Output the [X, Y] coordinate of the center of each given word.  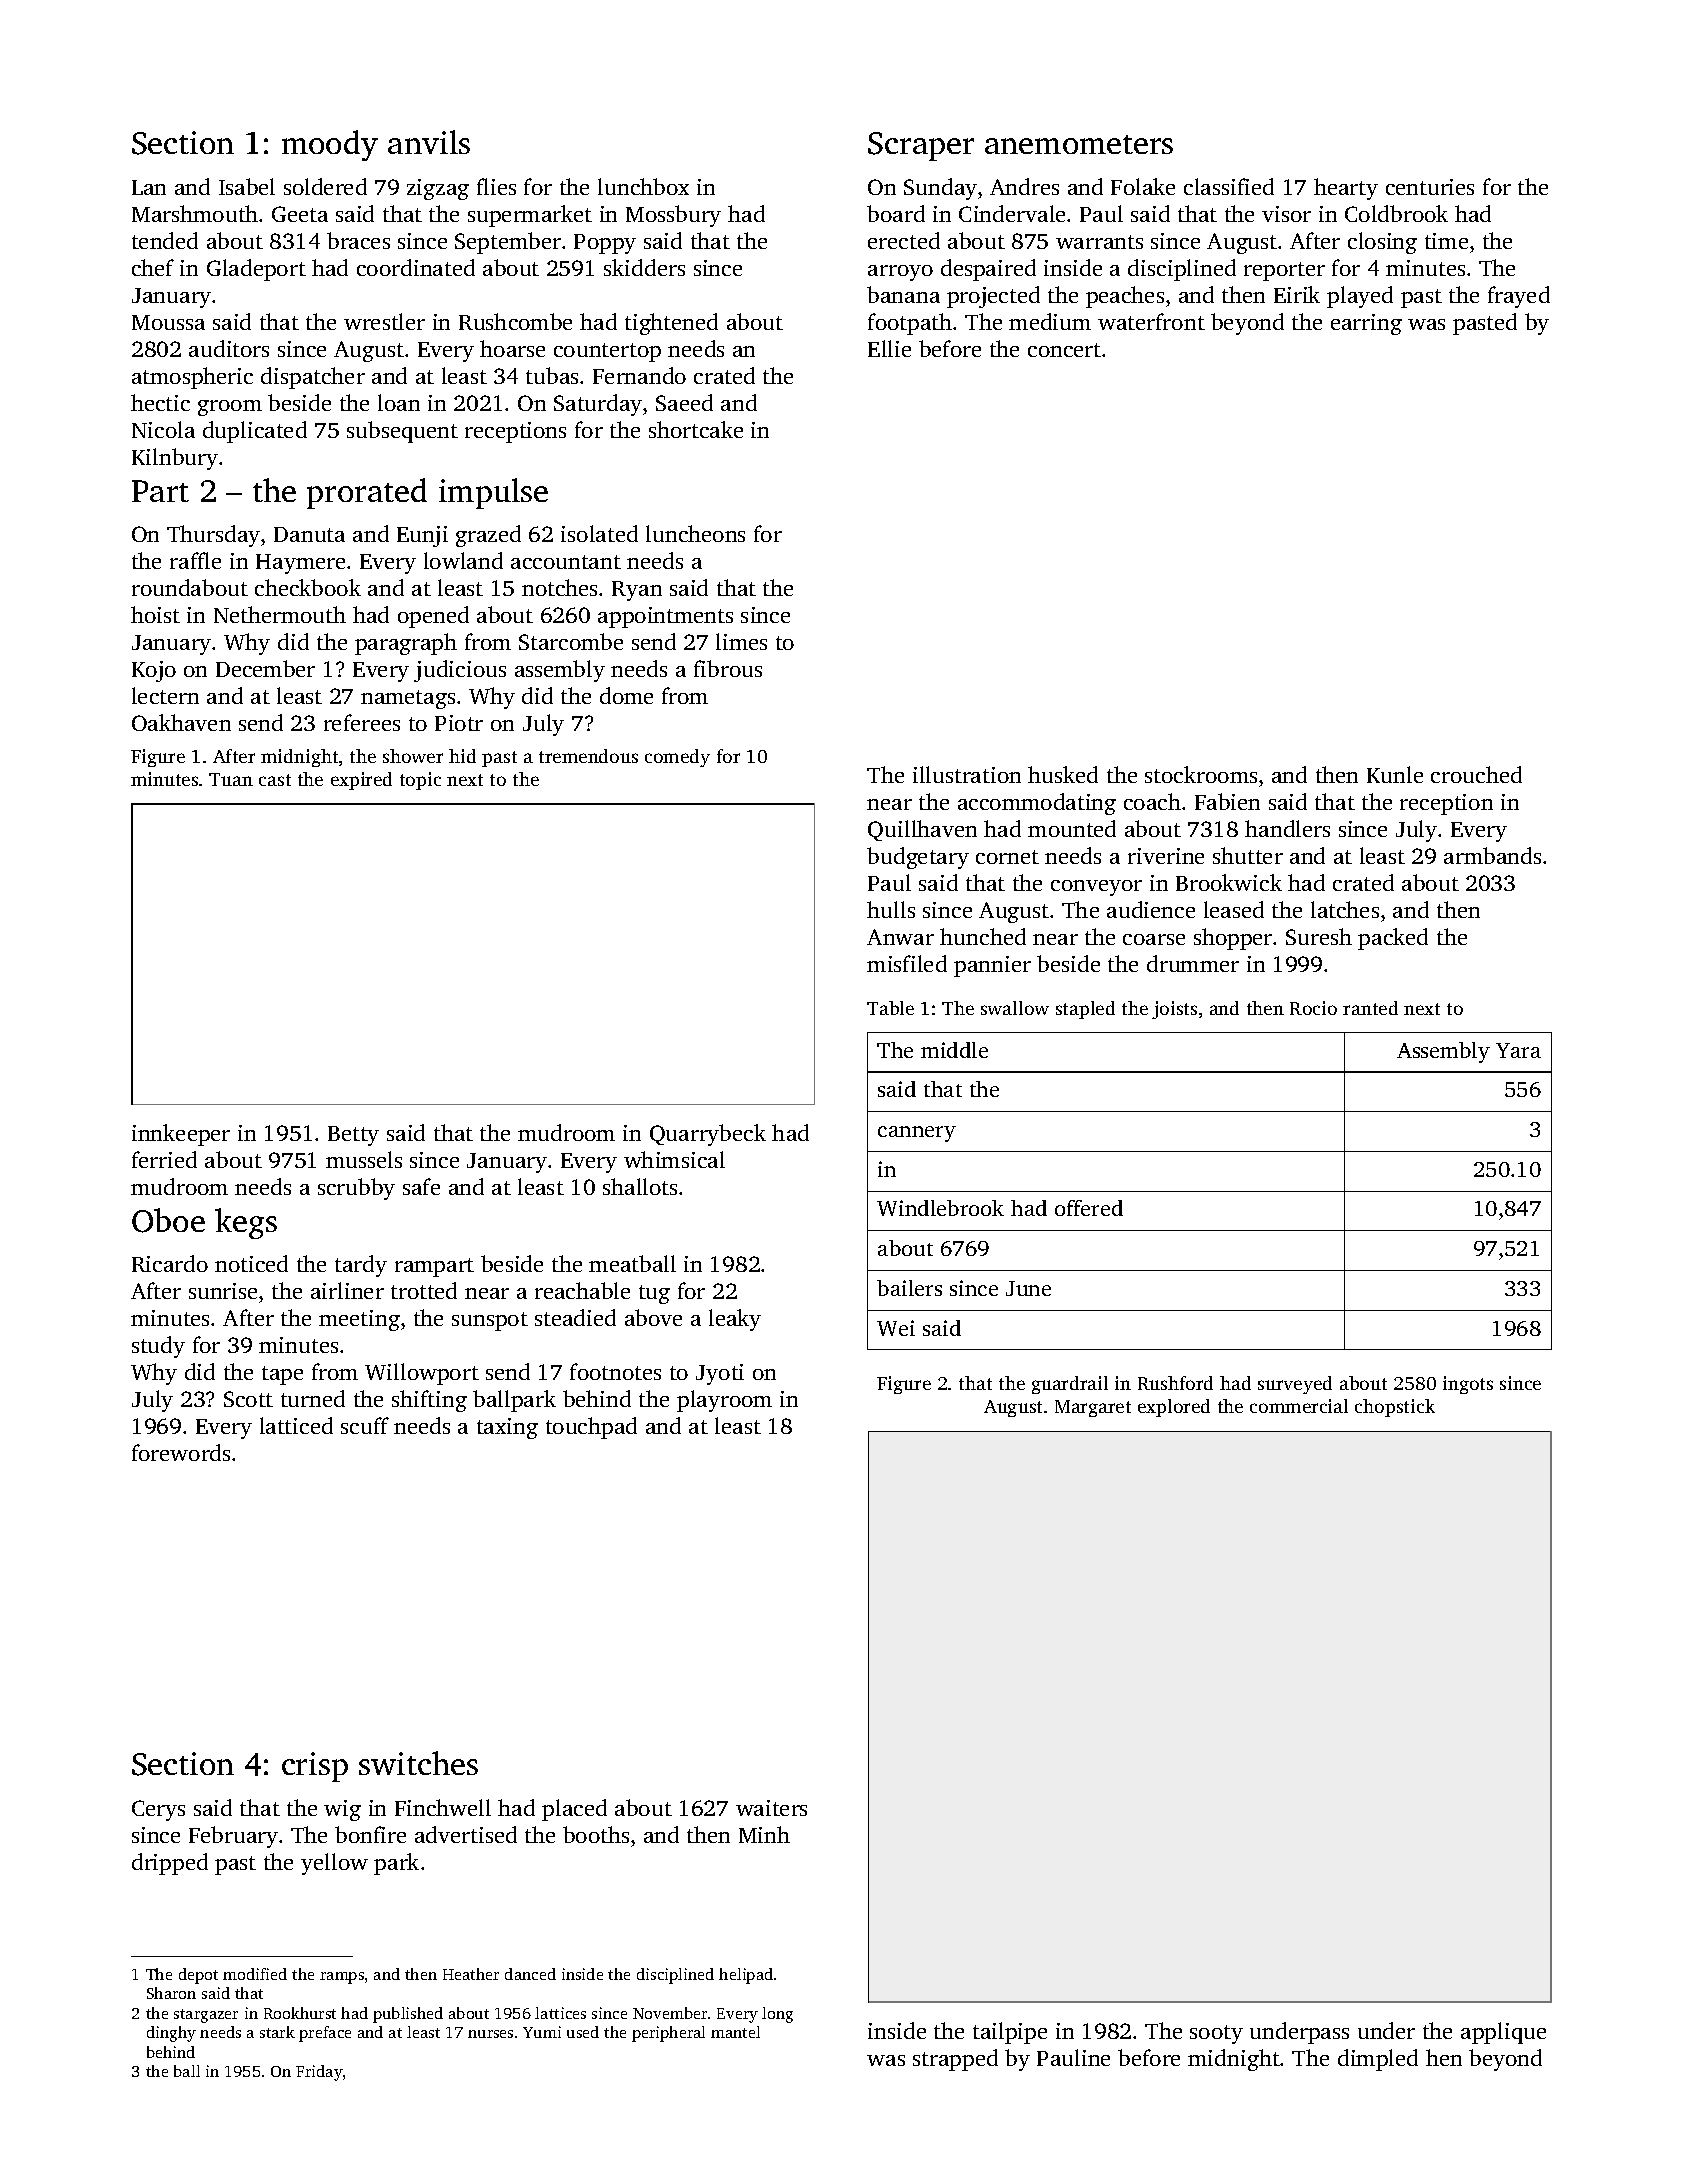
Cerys [158, 1810]
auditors [229, 348]
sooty [1216, 2034]
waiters [771, 1808]
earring [1366, 324]
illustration [967, 774]
